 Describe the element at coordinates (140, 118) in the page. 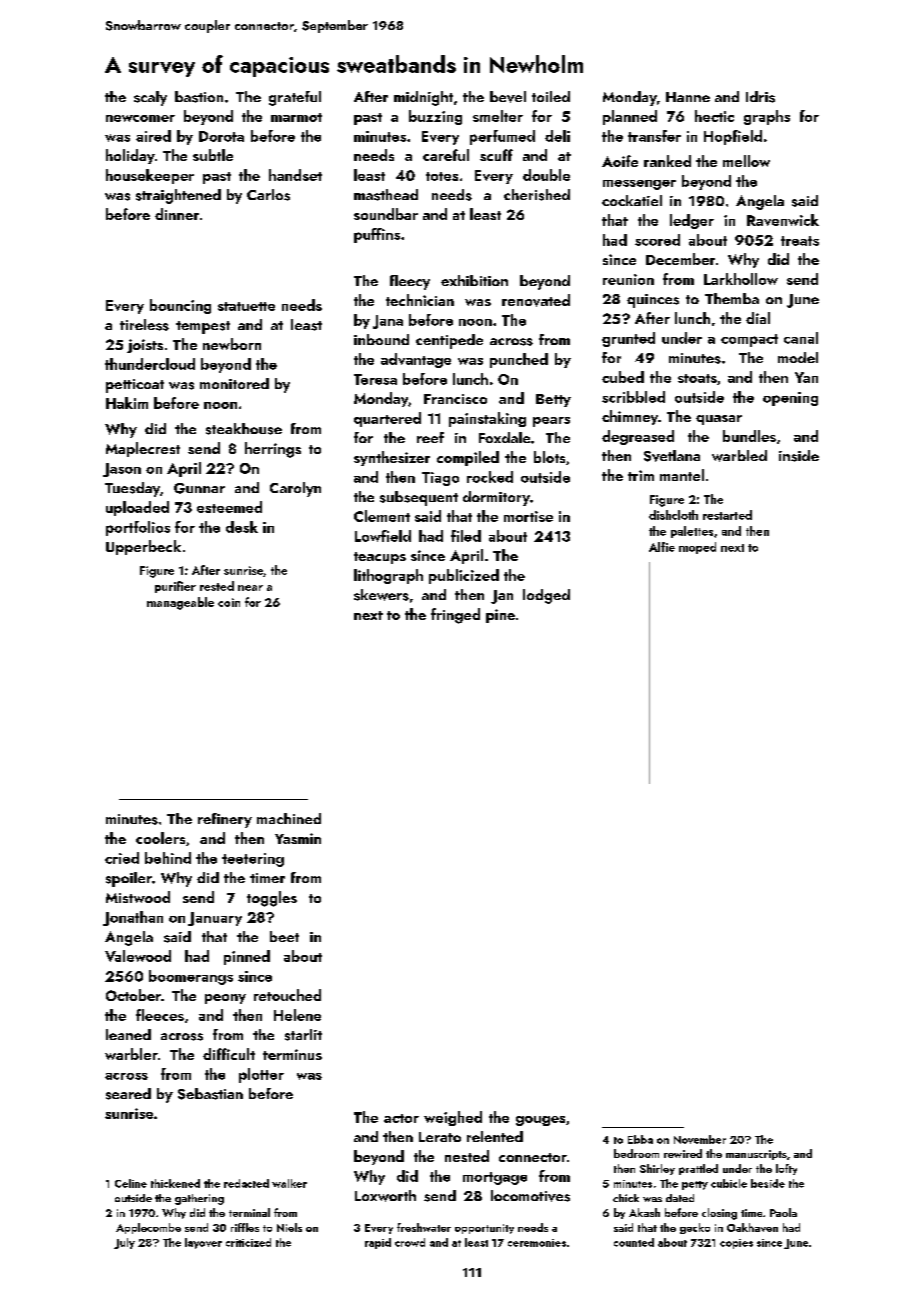

I see `newcomer` at that location.
